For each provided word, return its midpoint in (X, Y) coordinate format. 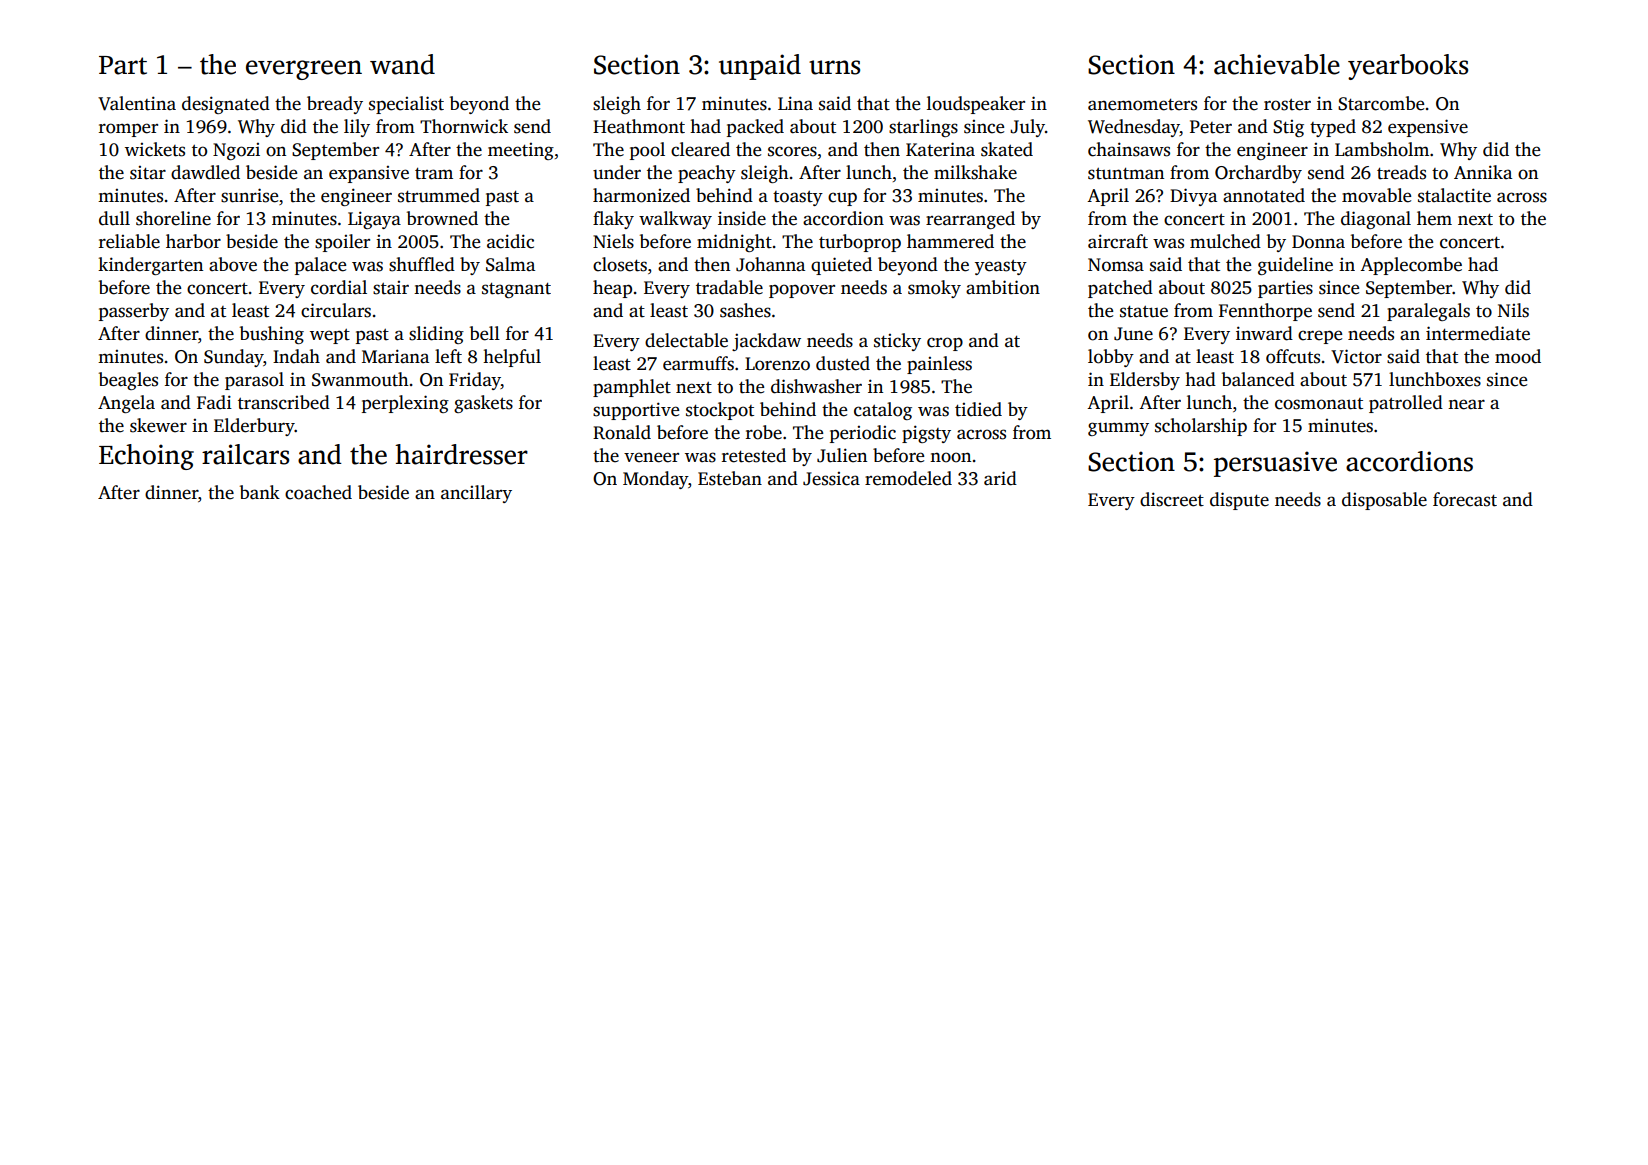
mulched (1225, 241)
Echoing (146, 457)
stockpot (720, 411)
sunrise (249, 195)
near (1466, 404)
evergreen (304, 70)
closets (620, 264)
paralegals (1428, 312)
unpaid (760, 67)
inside (742, 218)
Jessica (831, 479)
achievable (1277, 64)
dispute (1239, 501)
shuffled (422, 264)
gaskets (483, 404)
